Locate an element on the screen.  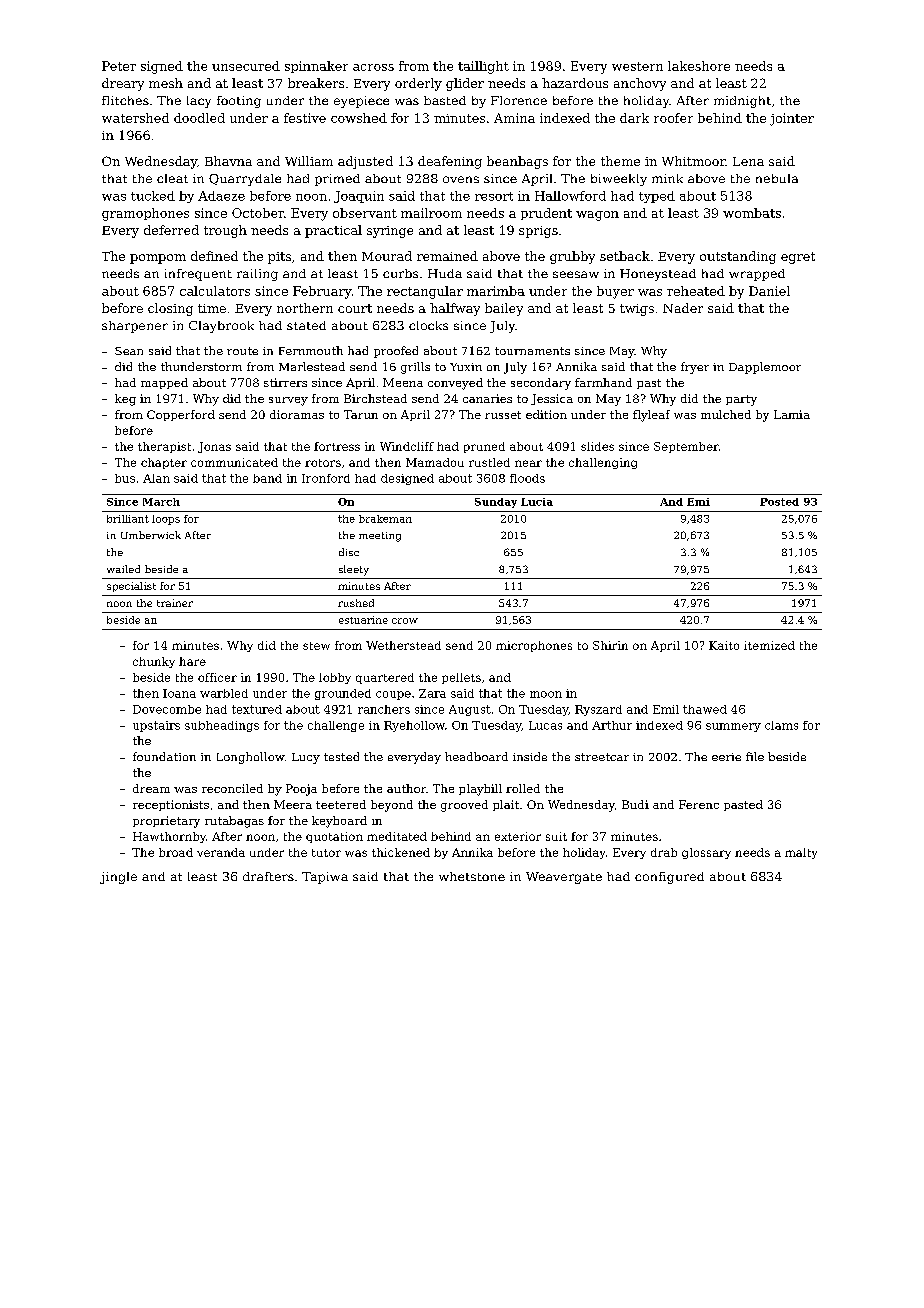
cleat is located at coordinates (172, 178).
